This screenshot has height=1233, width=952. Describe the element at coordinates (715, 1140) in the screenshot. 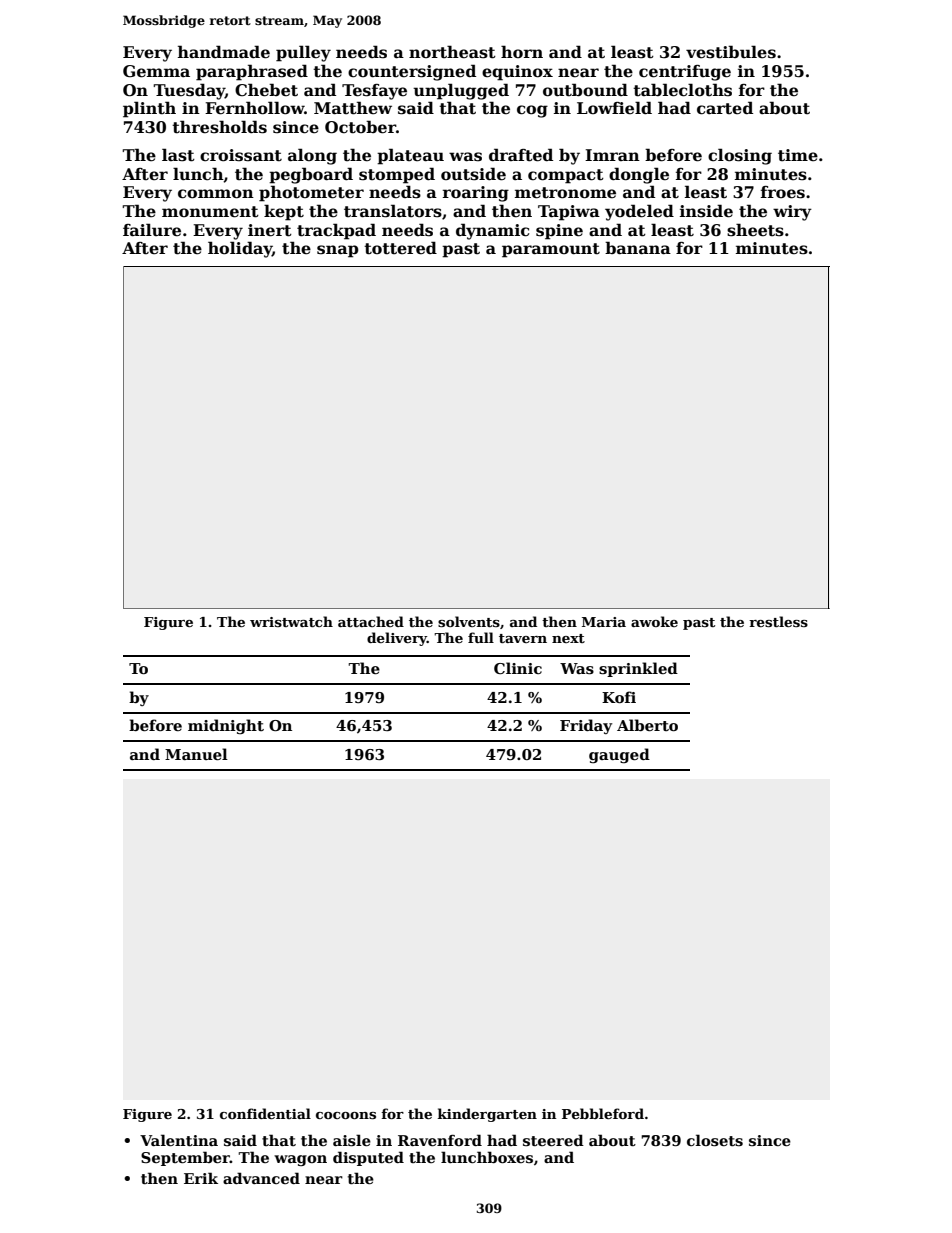

I see `closets` at that location.
